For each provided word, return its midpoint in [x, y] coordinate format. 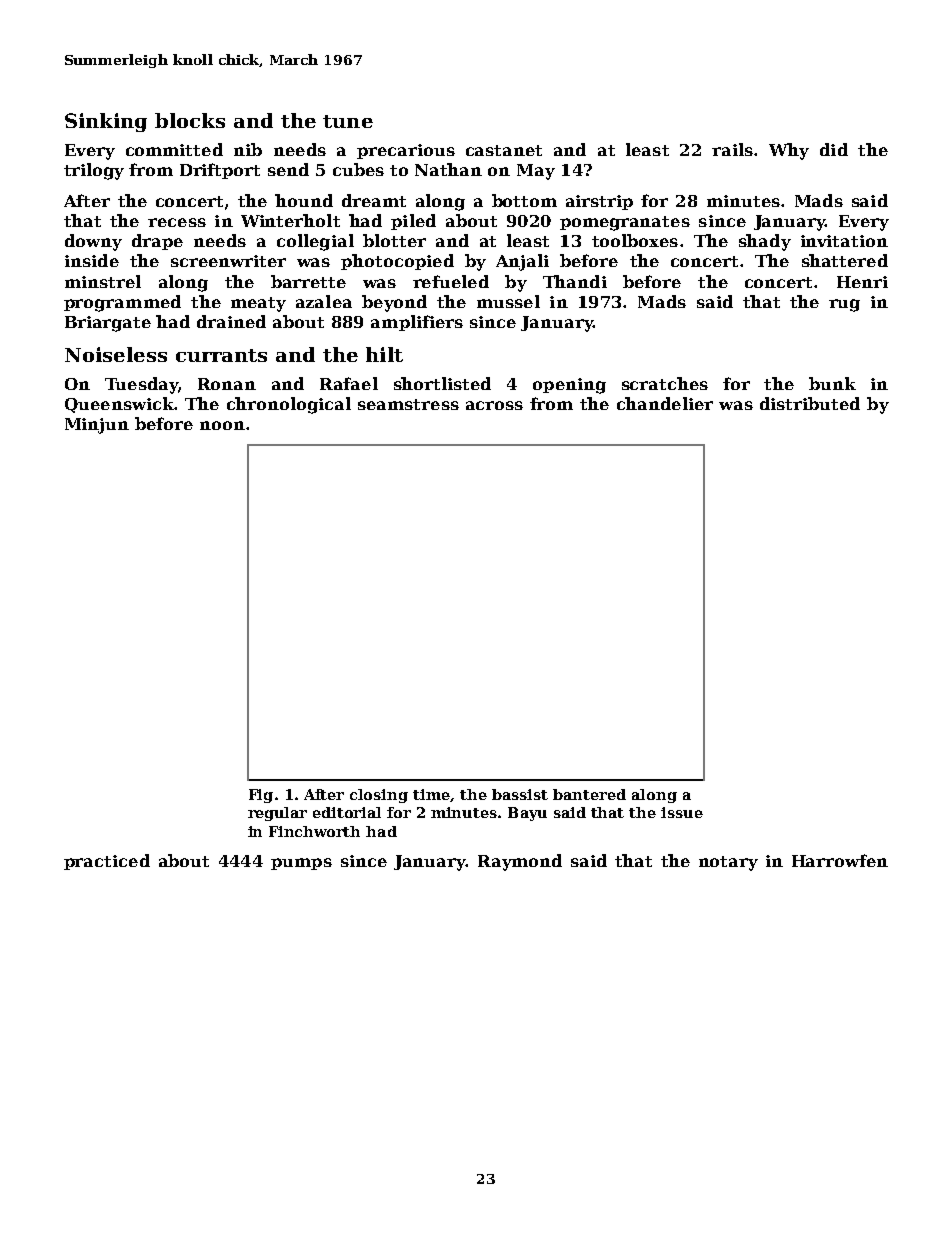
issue [682, 812]
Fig [261, 796]
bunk [832, 383]
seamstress [408, 404]
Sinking [106, 122]
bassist [520, 794]
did [834, 149]
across [494, 405]
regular [277, 814]
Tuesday [141, 385]
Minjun [97, 426]
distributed [810, 403]
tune [348, 121]
